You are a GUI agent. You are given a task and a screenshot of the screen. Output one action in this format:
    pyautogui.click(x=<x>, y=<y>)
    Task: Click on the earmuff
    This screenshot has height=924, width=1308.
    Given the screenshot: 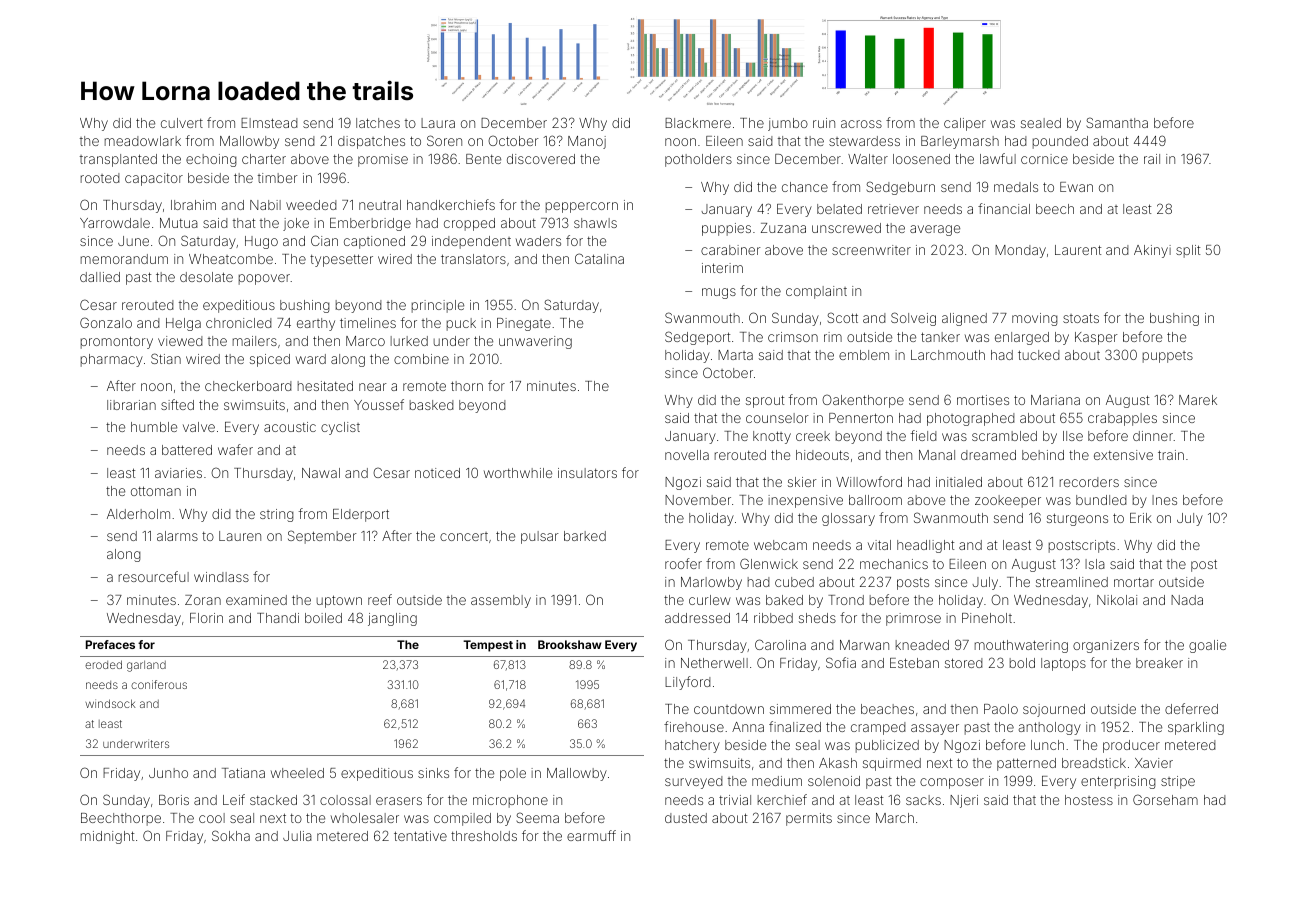 What is the action you would take?
    pyautogui.click(x=591, y=835)
